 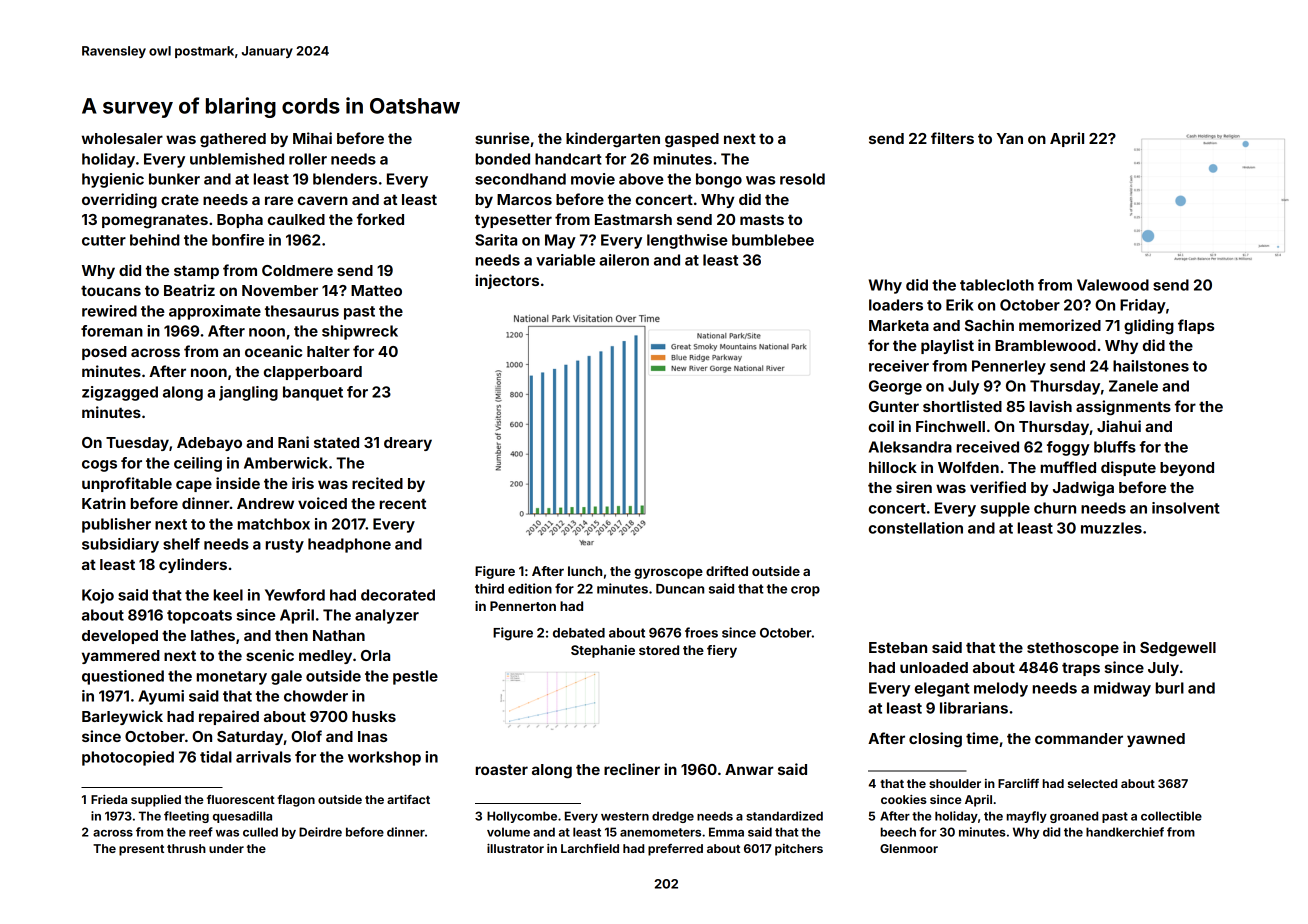 What do you see at coordinates (1060, 325) in the screenshot?
I see `memorized` at bounding box center [1060, 325].
